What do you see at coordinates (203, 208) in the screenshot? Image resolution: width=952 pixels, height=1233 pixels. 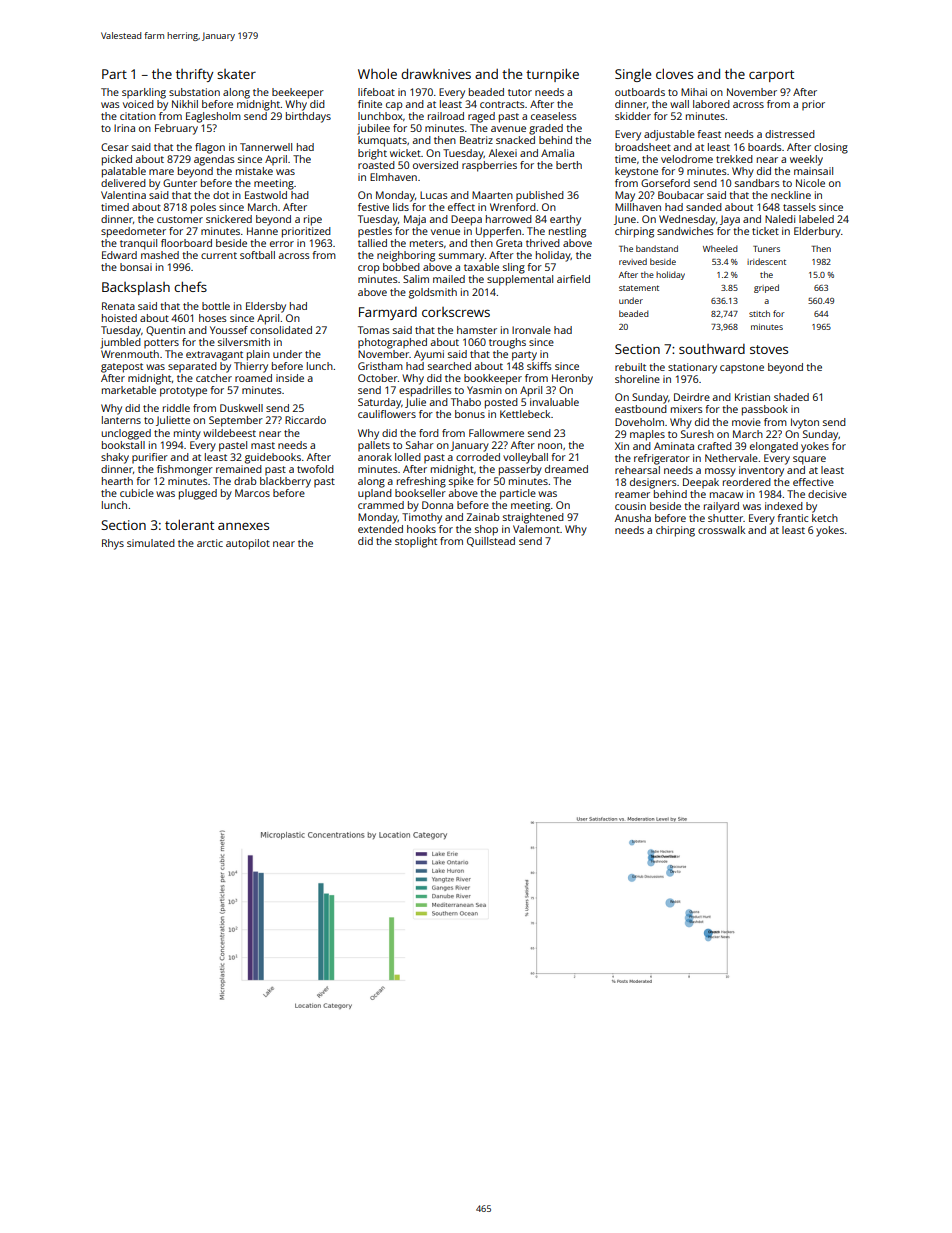 I see `poles` at bounding box center [203, 208].
